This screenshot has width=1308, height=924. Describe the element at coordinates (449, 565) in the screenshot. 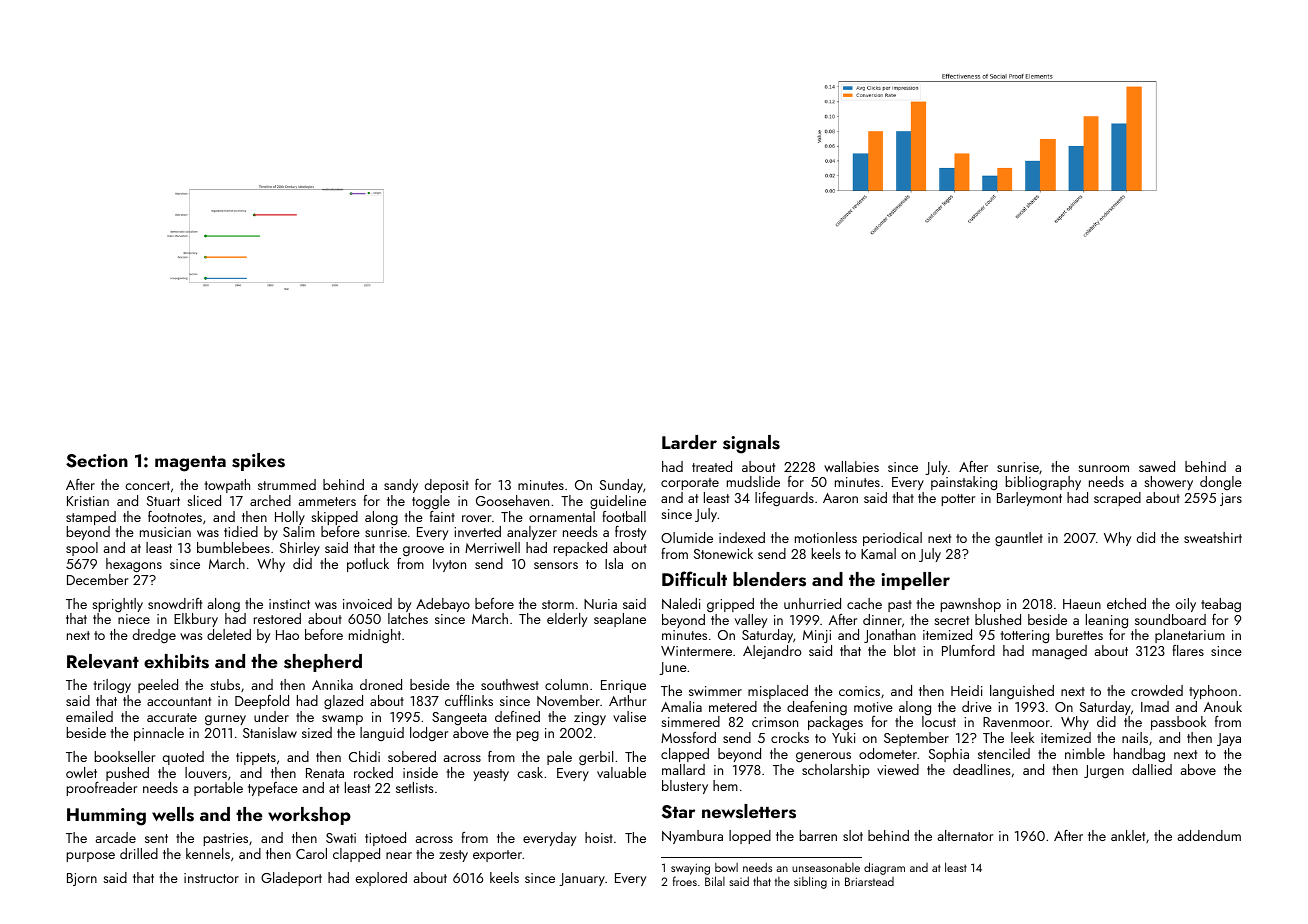

I see `Ivyton` at that location.
